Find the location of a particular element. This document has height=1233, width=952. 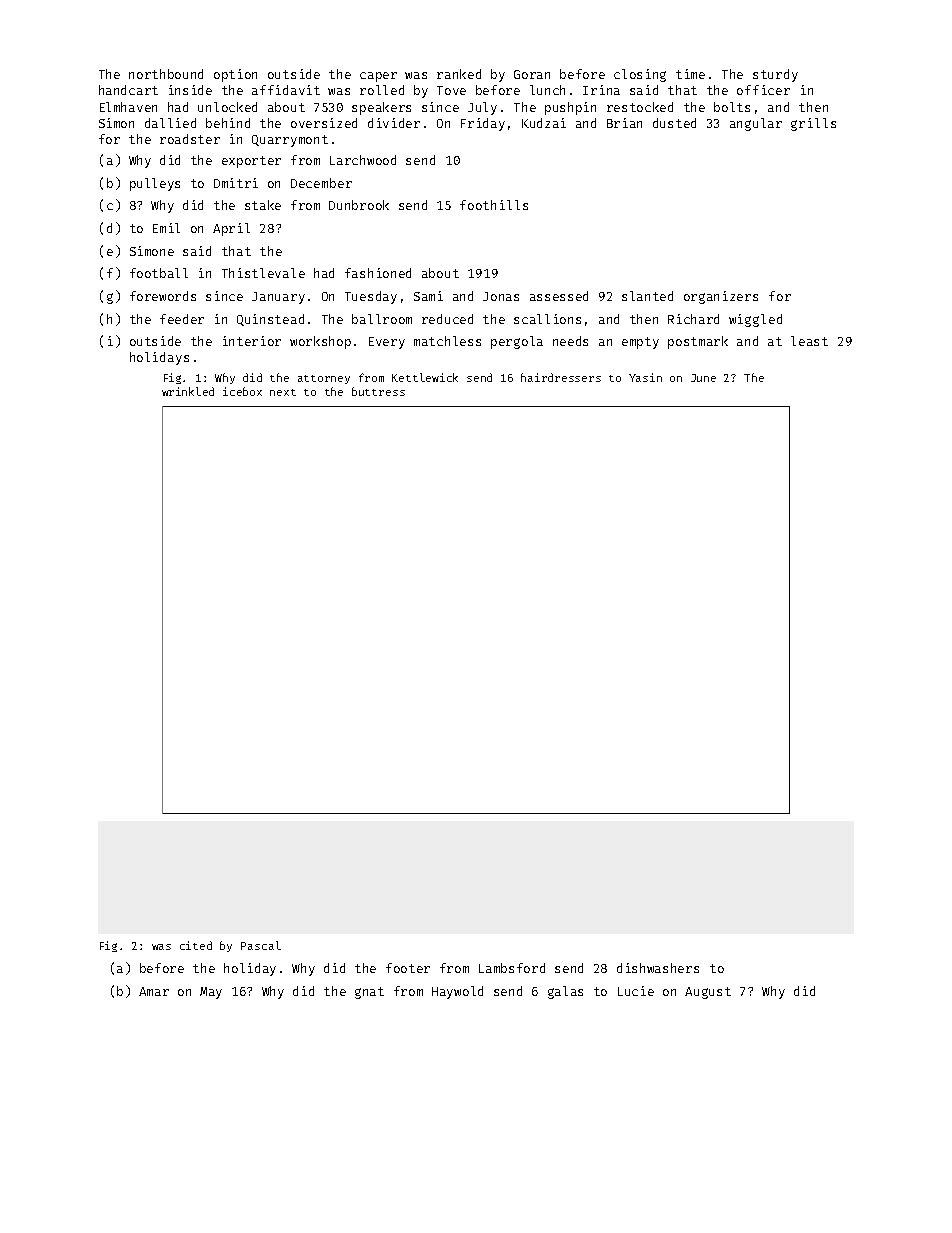

grills is located at coordinates (813, 124).
